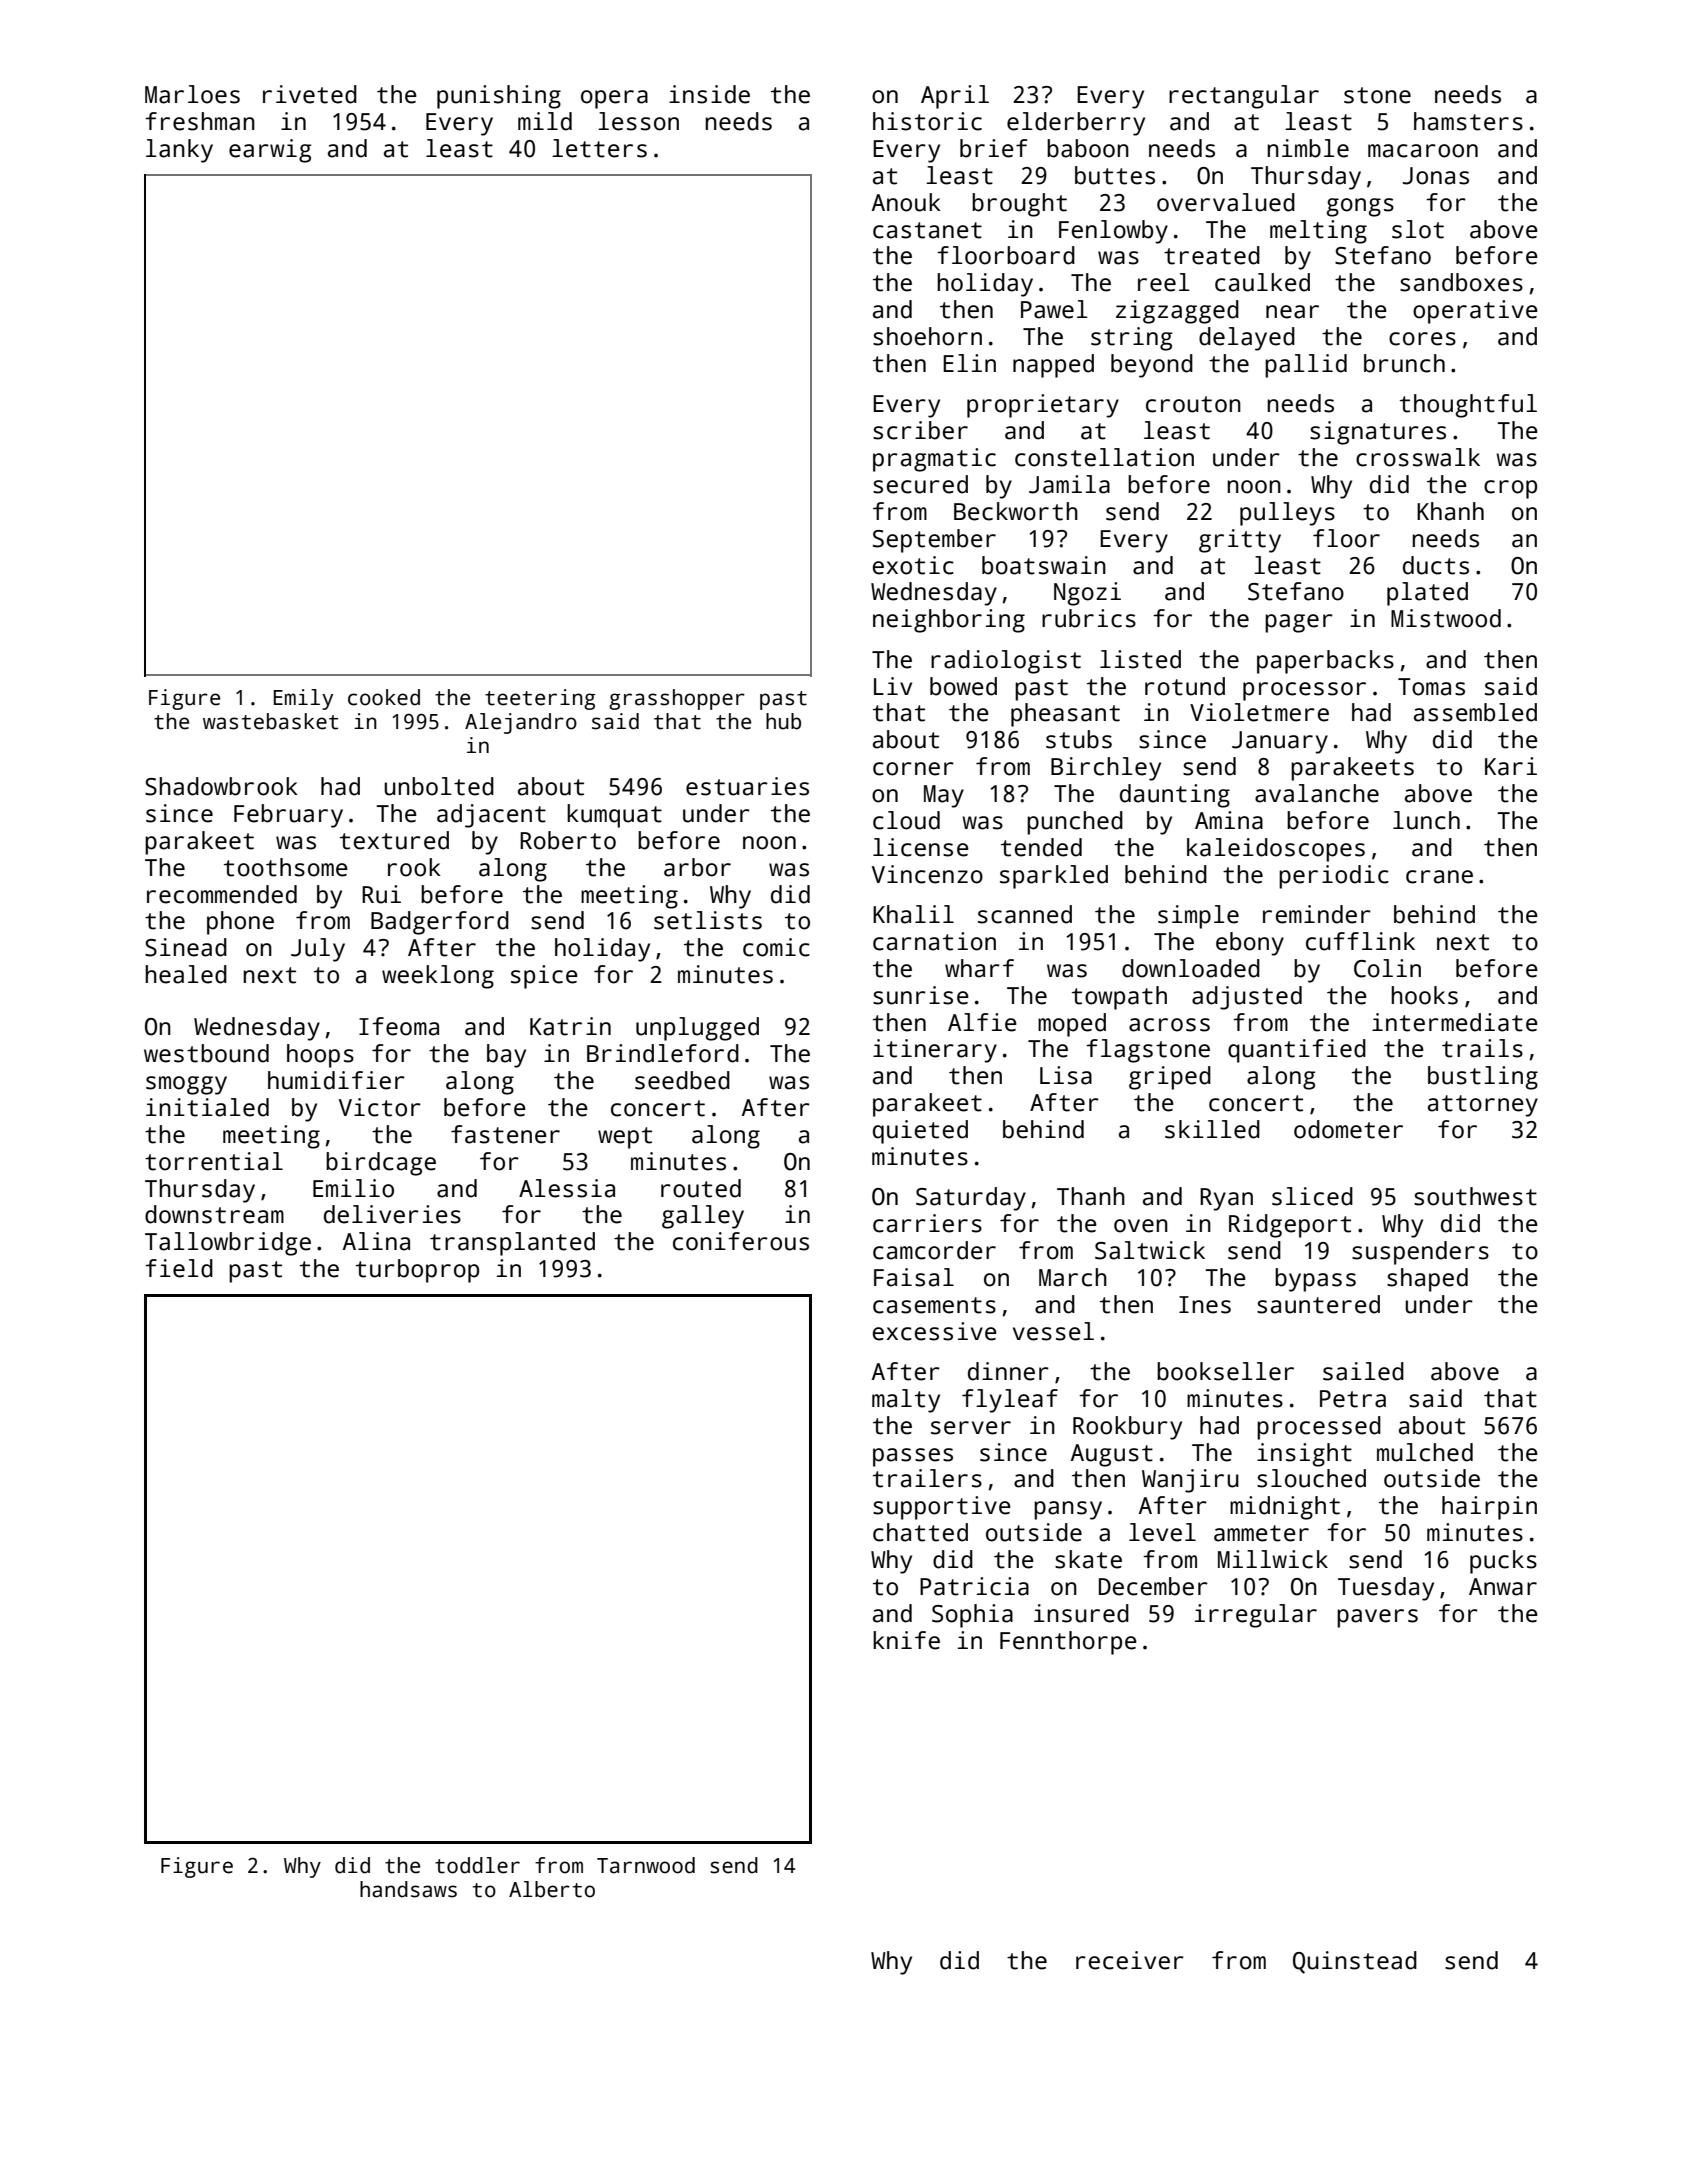 The width and height of the page is (1683, 2178). Describe the element at coordinates (310, 94) in the page. I see `riveted` at that location.
